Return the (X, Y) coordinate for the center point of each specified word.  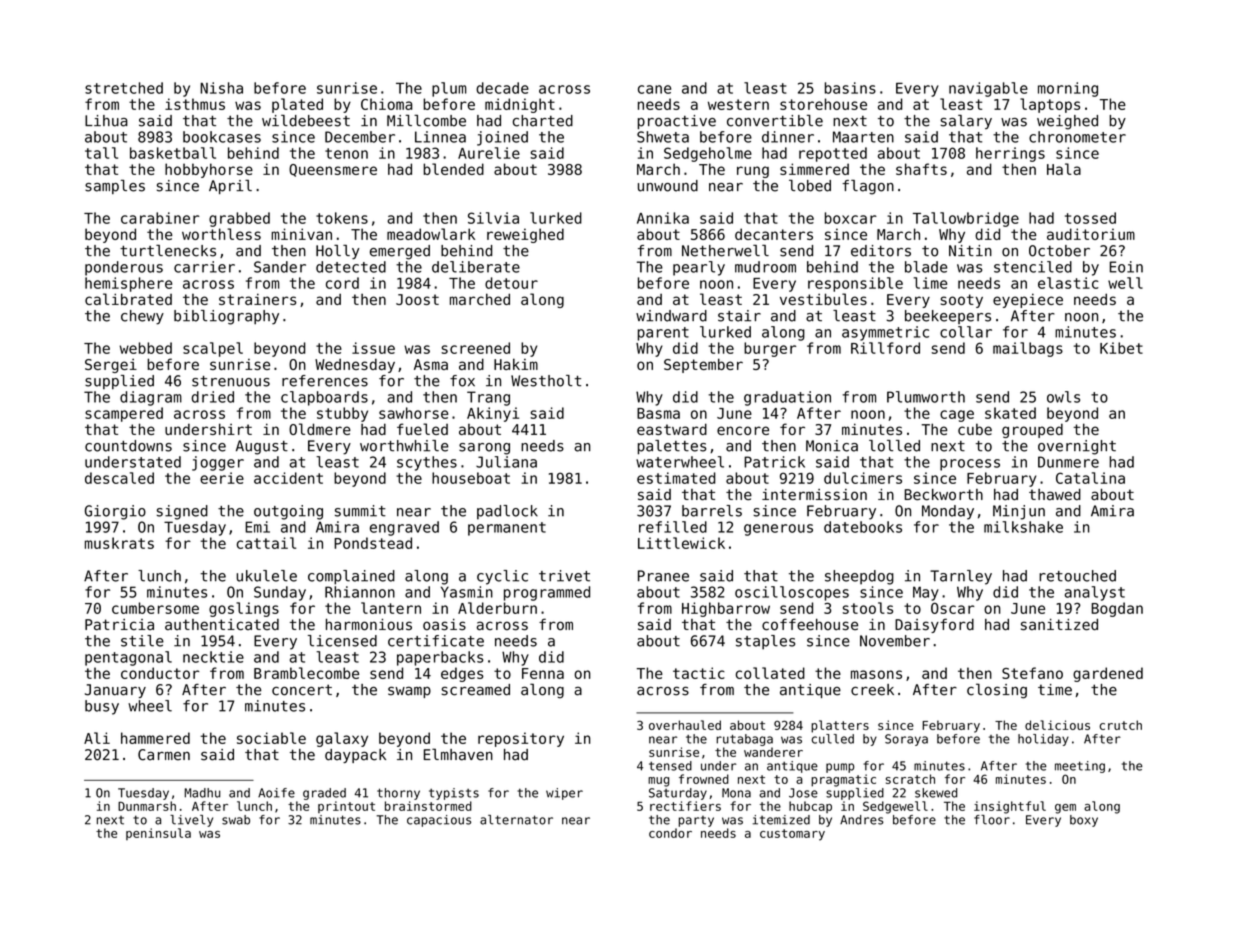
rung (753, 172)
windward (671, 316)
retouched (1077, 576)
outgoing (288, 512)
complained (351, 577)
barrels (712, 511)
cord (342, 283)
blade (926, 267)
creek (872, 690)
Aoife (276, 793)
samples (115, 187)
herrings (1010, 154)
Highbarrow (726, 609)
